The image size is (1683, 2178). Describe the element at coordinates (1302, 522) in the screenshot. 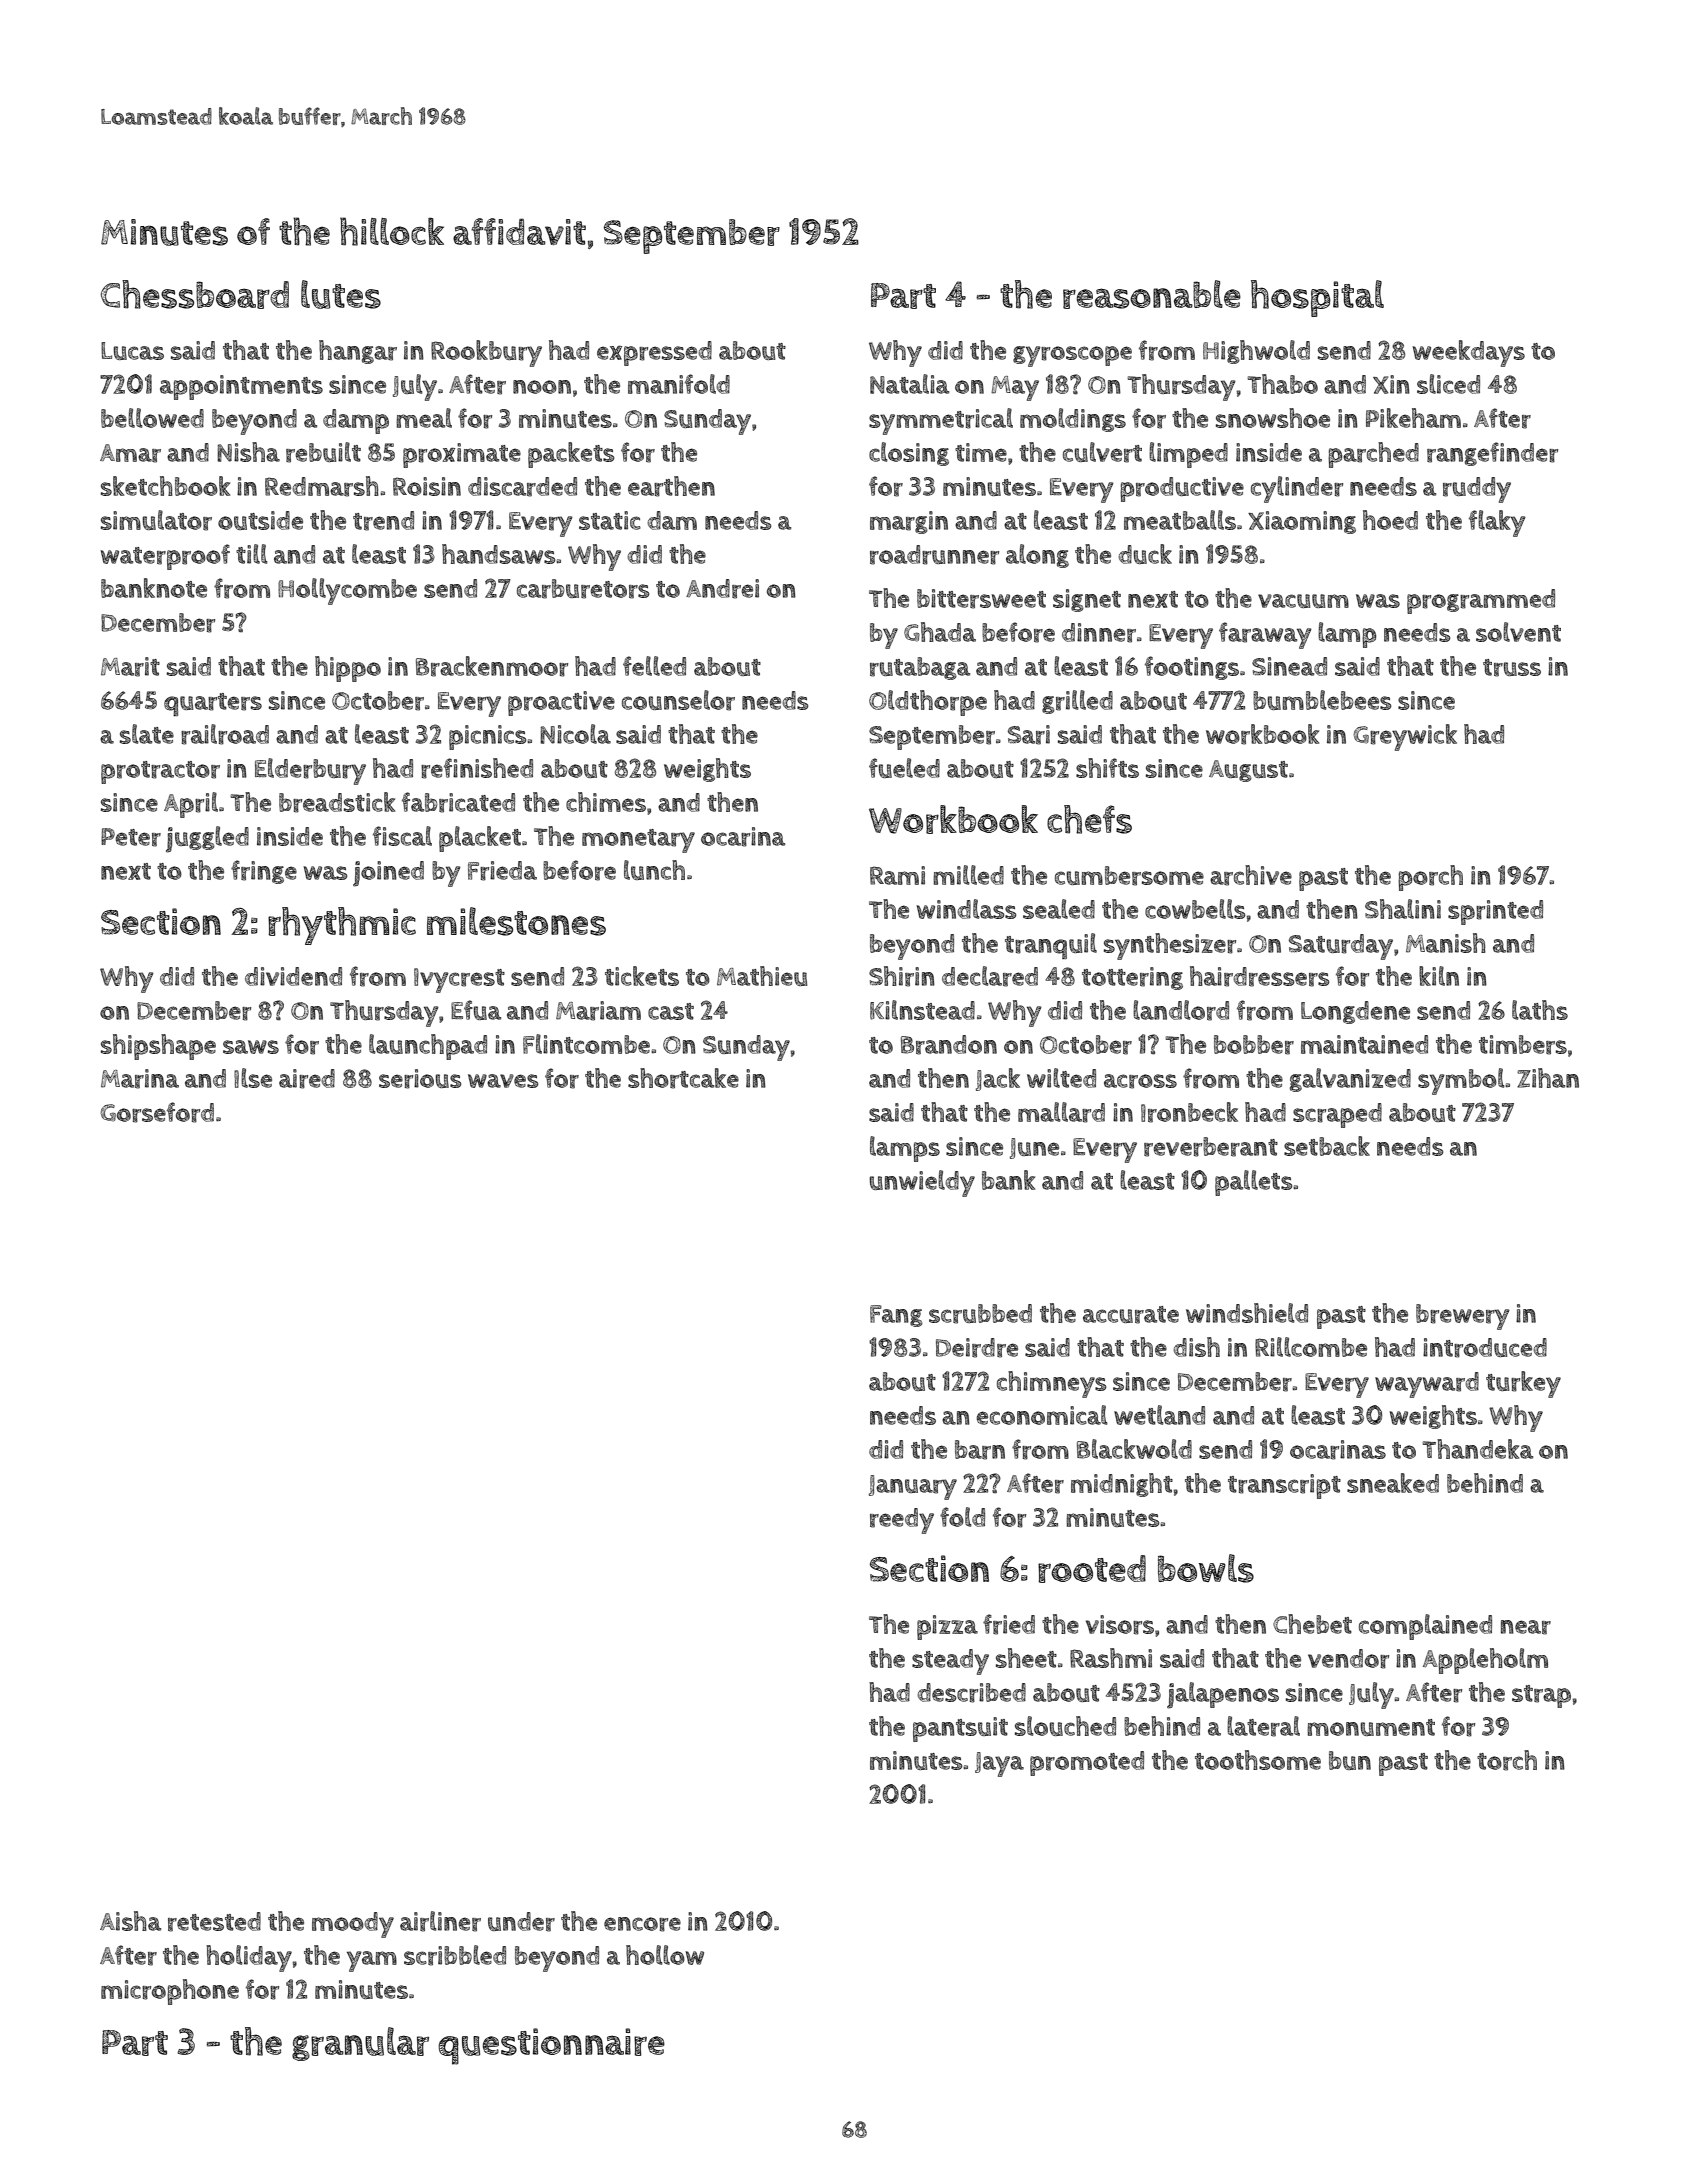

I see `Xiaoming` at that location.
